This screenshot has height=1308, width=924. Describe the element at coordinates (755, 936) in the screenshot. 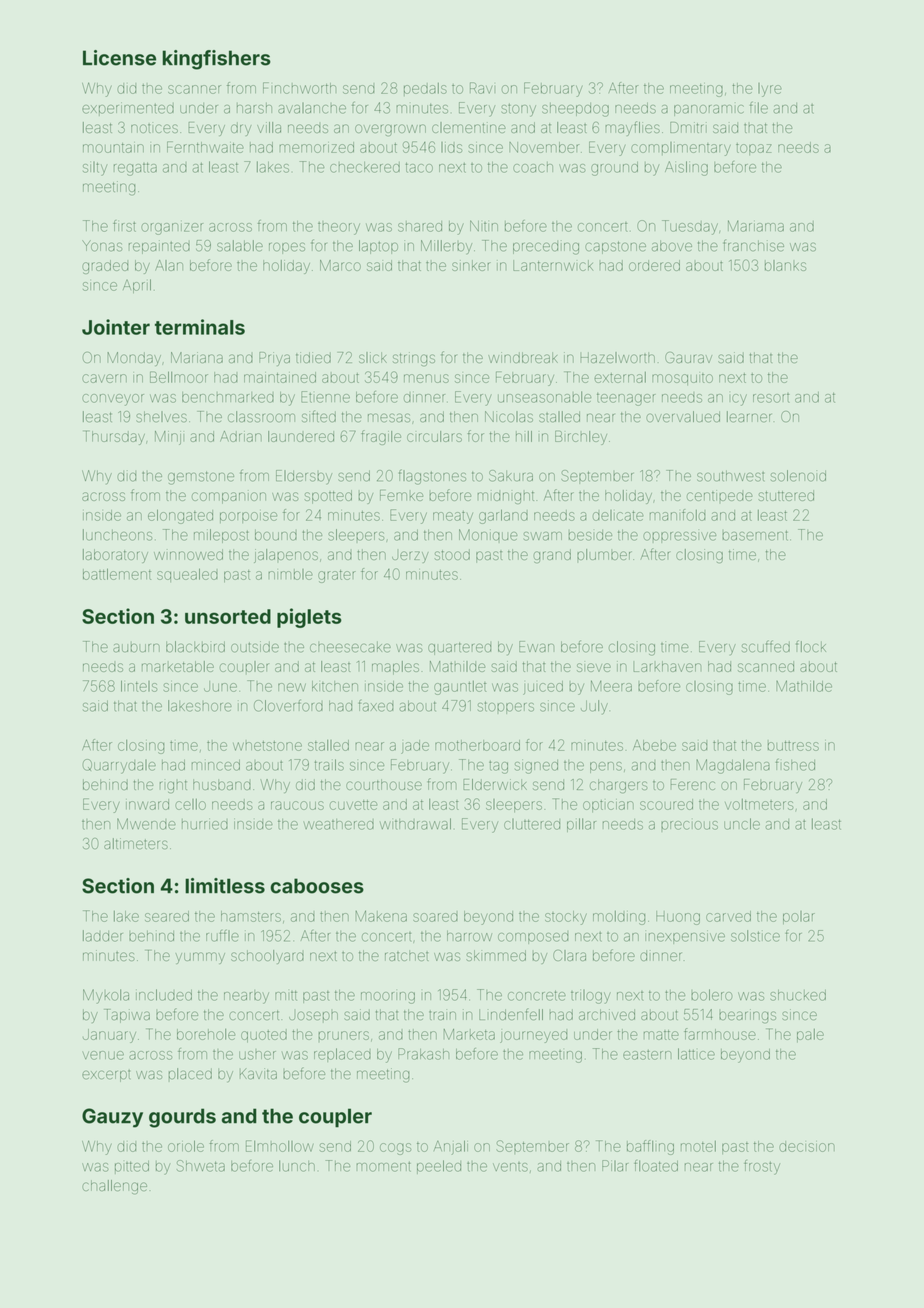

I see `solstice` at that location.
